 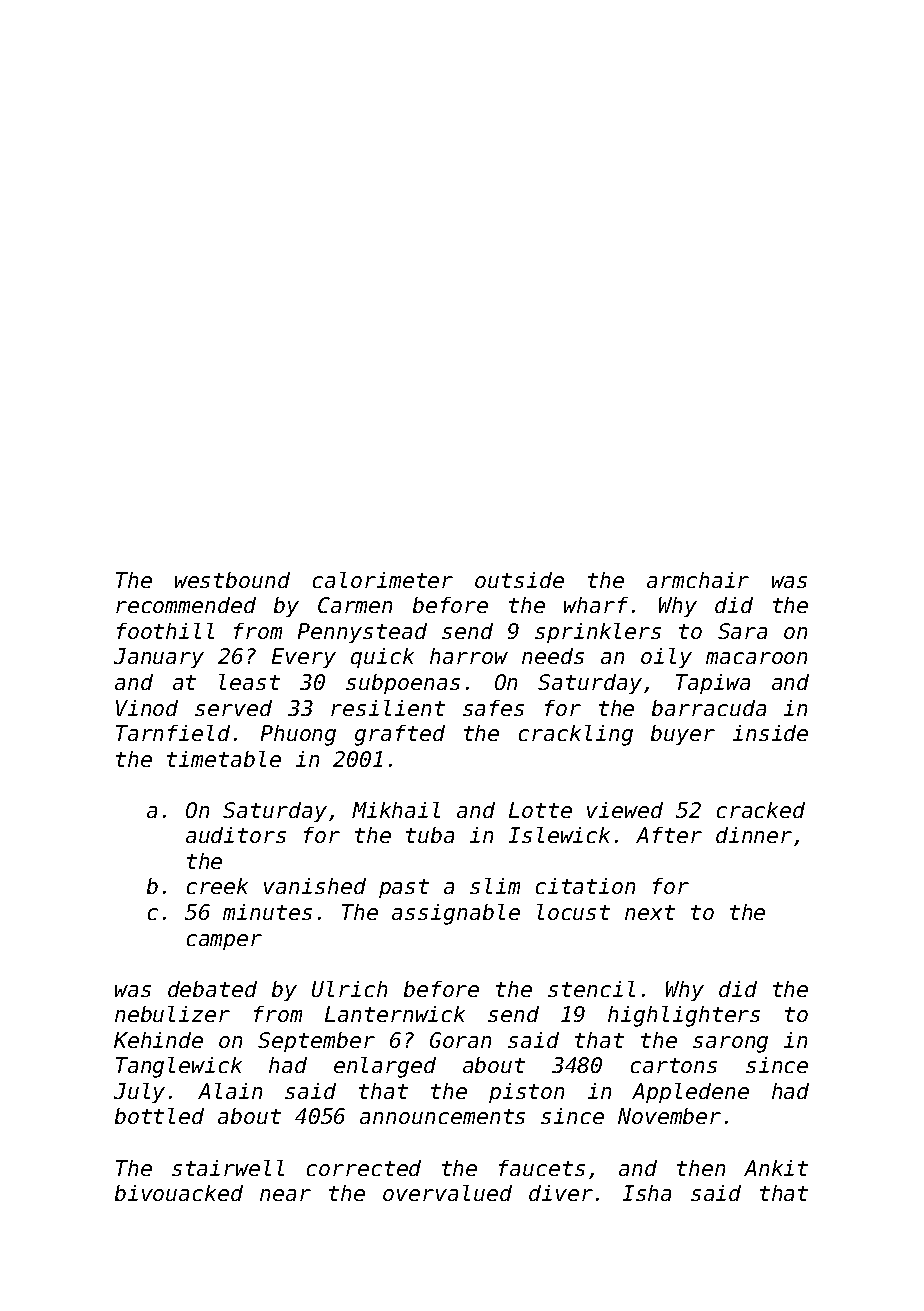 What do you see at coordinates (236, 835) in the image?
I see `auditors` at bounding box center [236, 835].
